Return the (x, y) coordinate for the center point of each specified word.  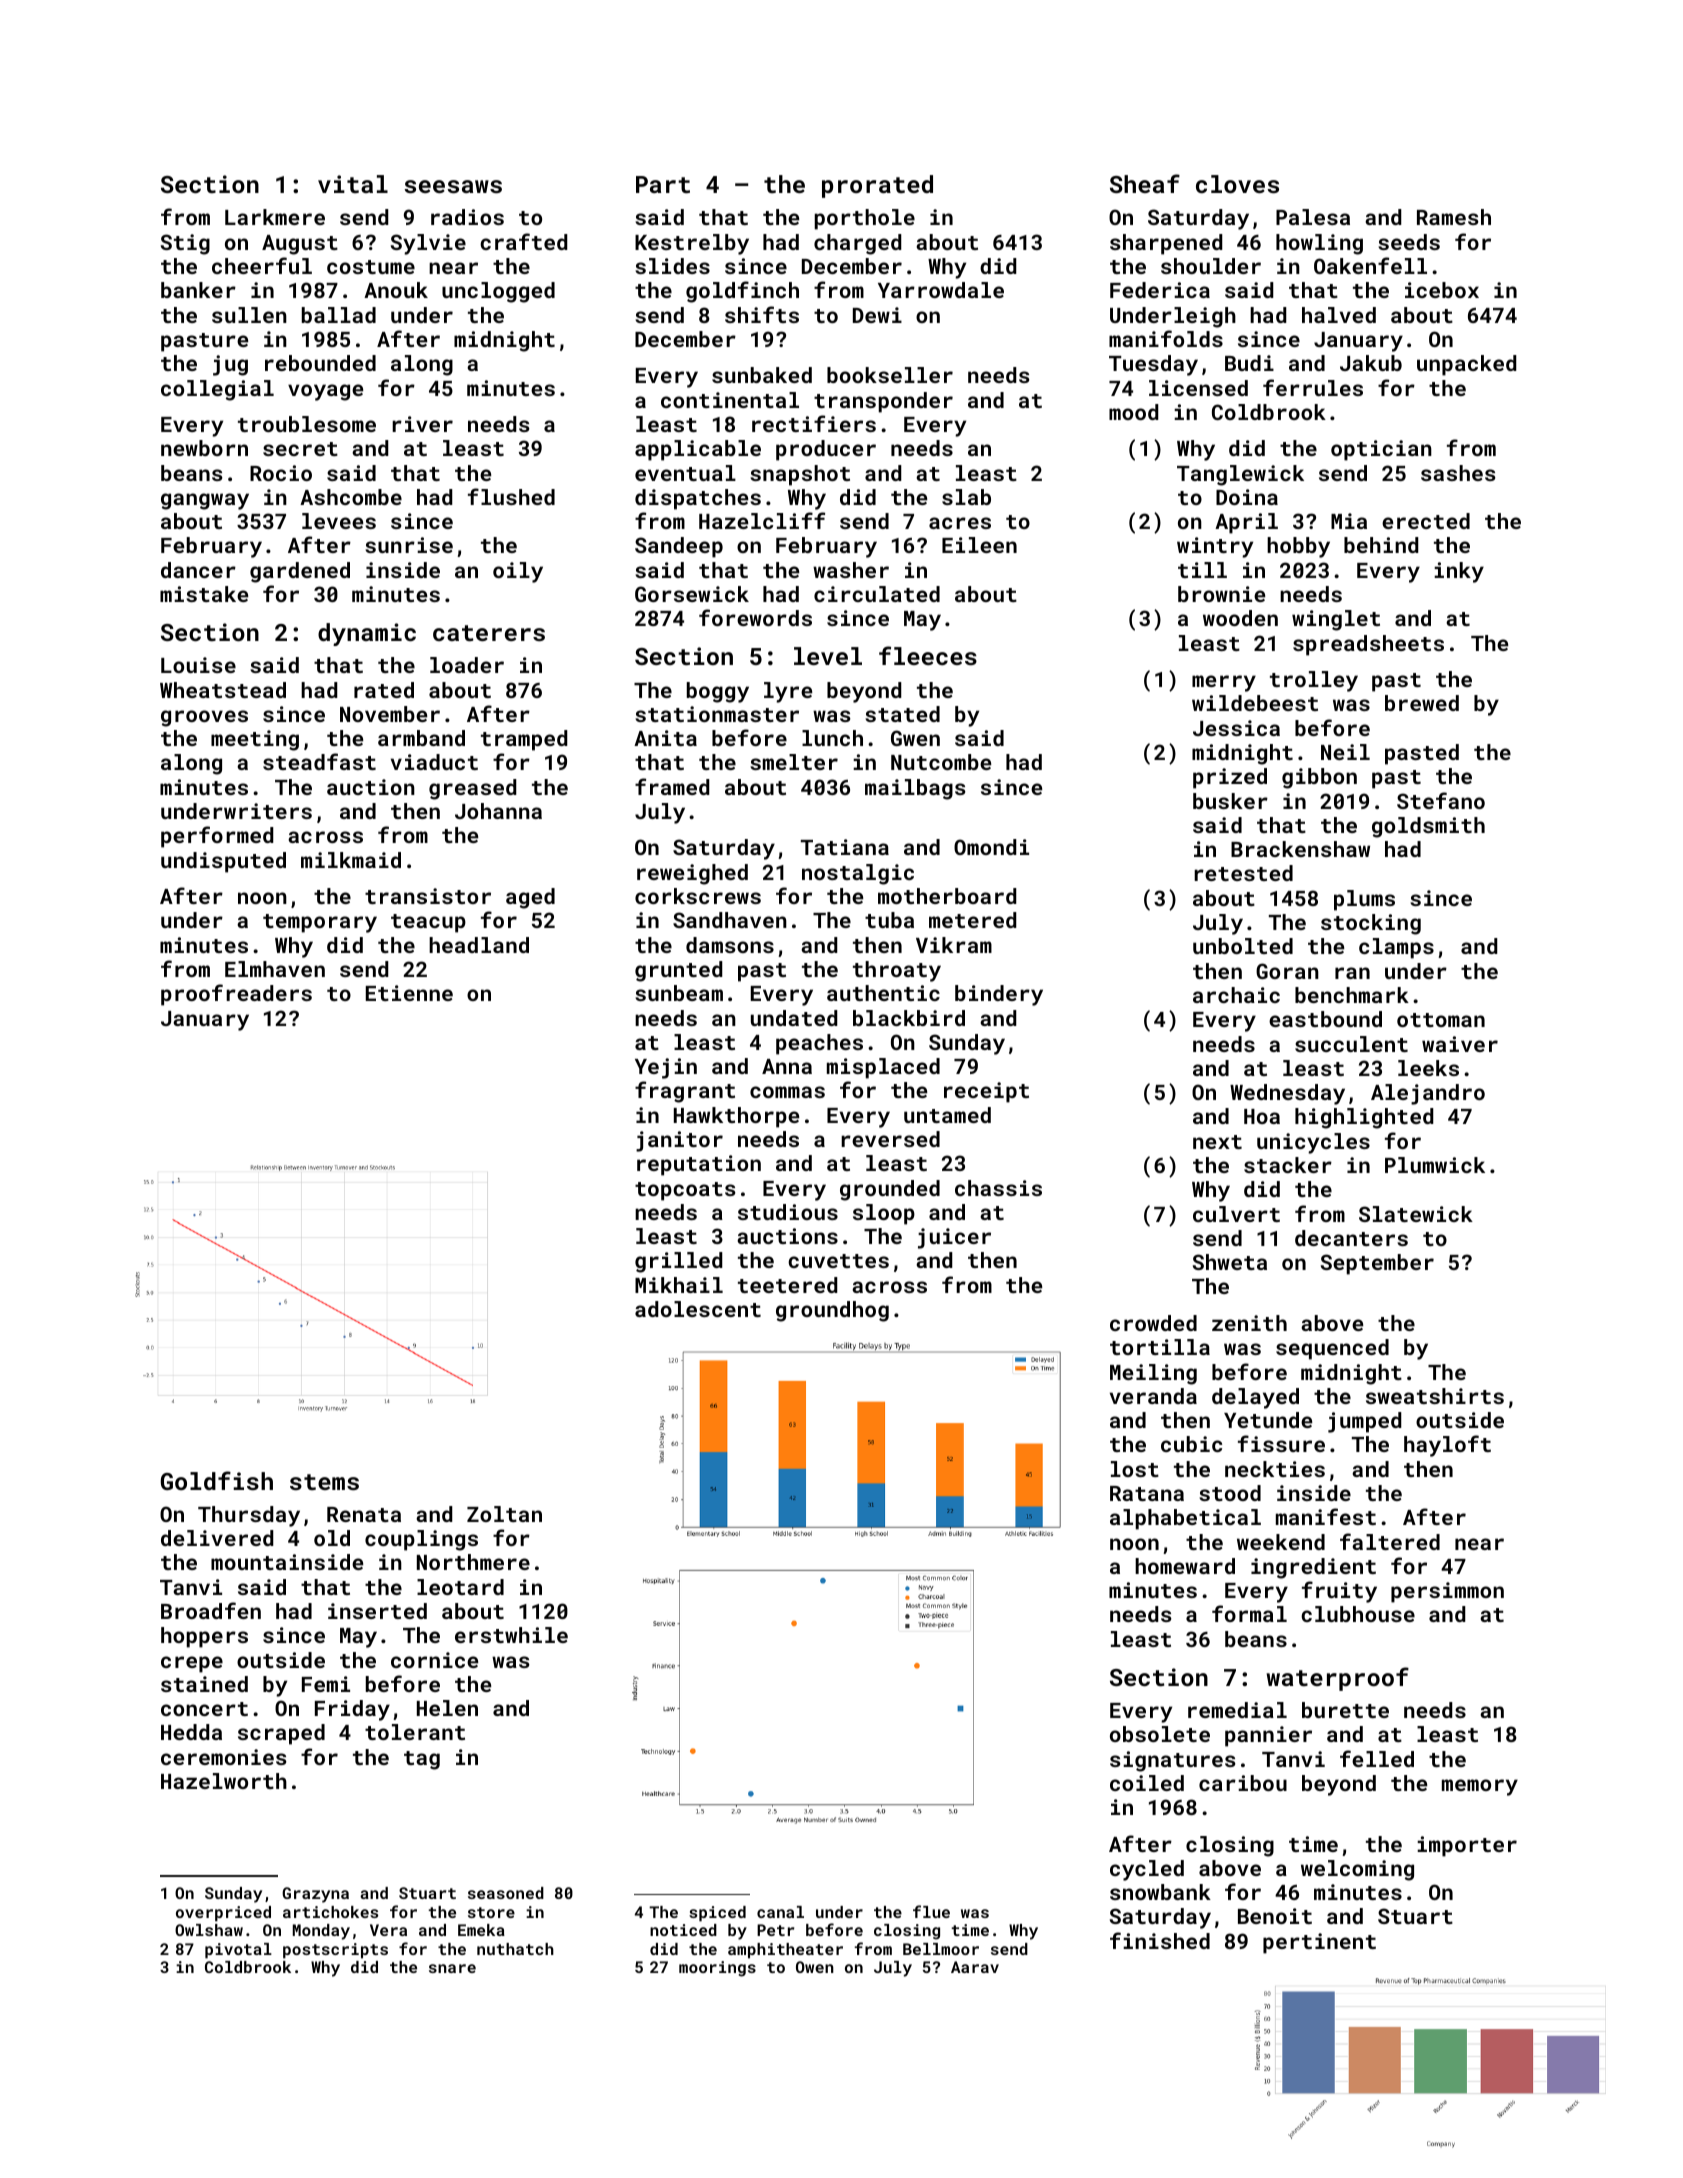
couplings (421, 1540)
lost (1135, 1469)
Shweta (1230, 1262)
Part (663, 184)
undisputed (223, 862)
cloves (1237, 184)
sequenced (1332, 1349)
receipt (986, 1092)
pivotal (238, 1951)
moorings (717, 1969)
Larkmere (275, 217)
